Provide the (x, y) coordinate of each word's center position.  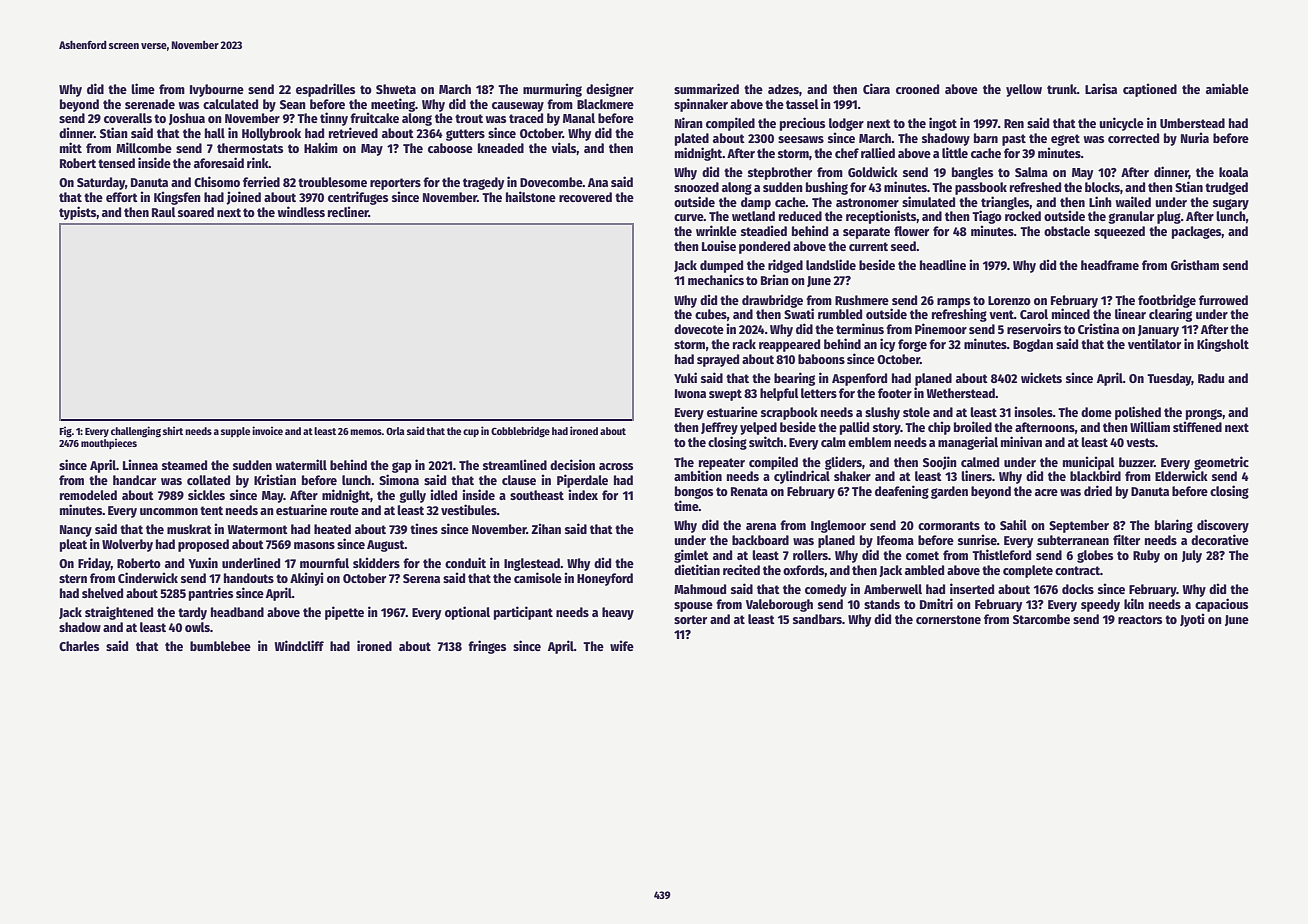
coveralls (128, 118)
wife (622, 645)
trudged (1226, 188)
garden (949, 492)
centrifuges (358, 198)
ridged (785, 266)
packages (1197, 232)
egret (1065, 140)
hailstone (531, 196)
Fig (65, 432)
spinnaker (701, 105)
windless (301, 211)
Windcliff (299, 645)
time (686, 505)
